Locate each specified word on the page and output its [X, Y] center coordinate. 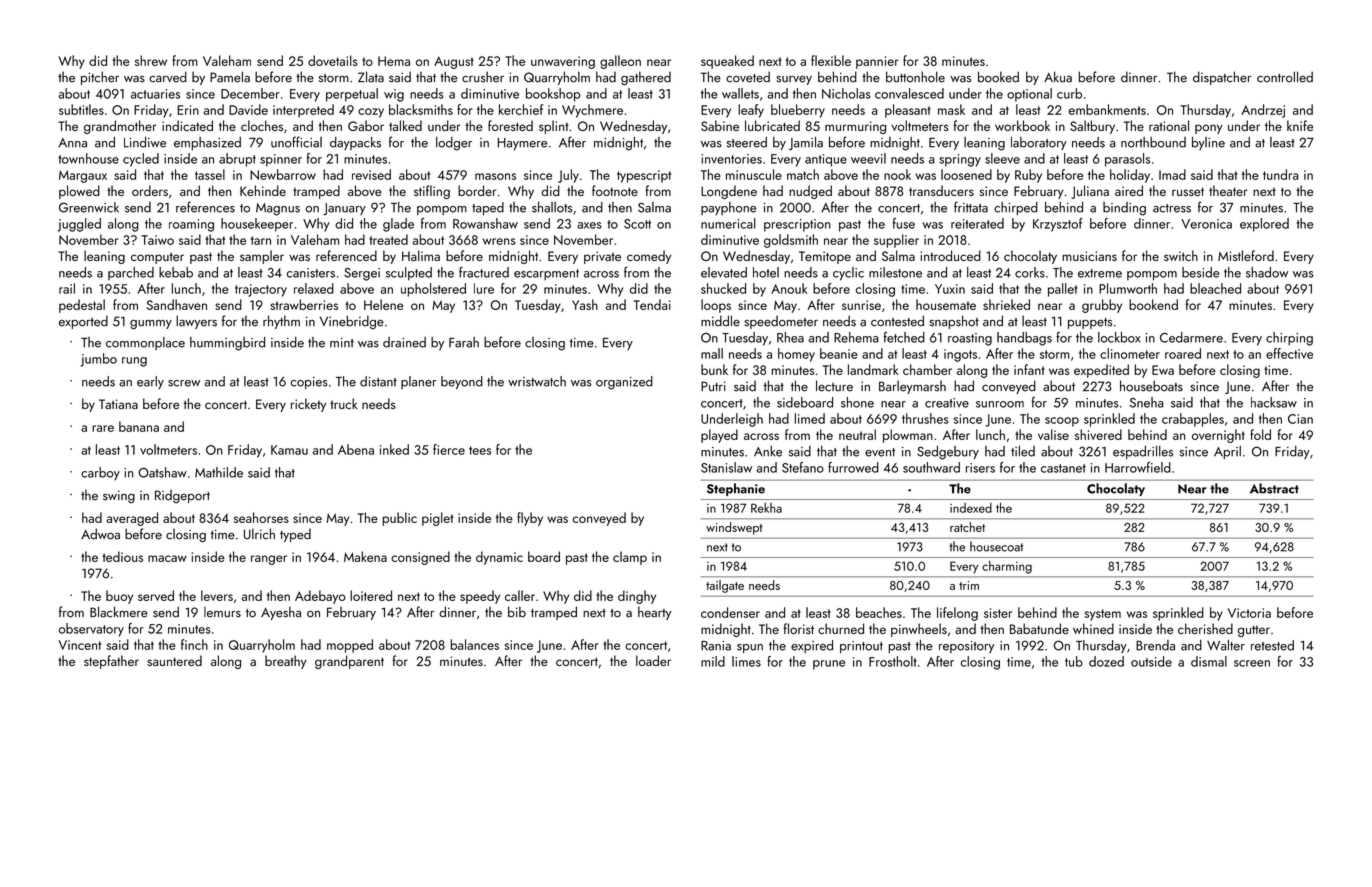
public [399, 519]
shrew [151, 60]
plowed [79, 192]
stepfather [111, 662]
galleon [620, 62]
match [803, 174]
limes [746, 661]
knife [1300, 125]
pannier [877, 62]
